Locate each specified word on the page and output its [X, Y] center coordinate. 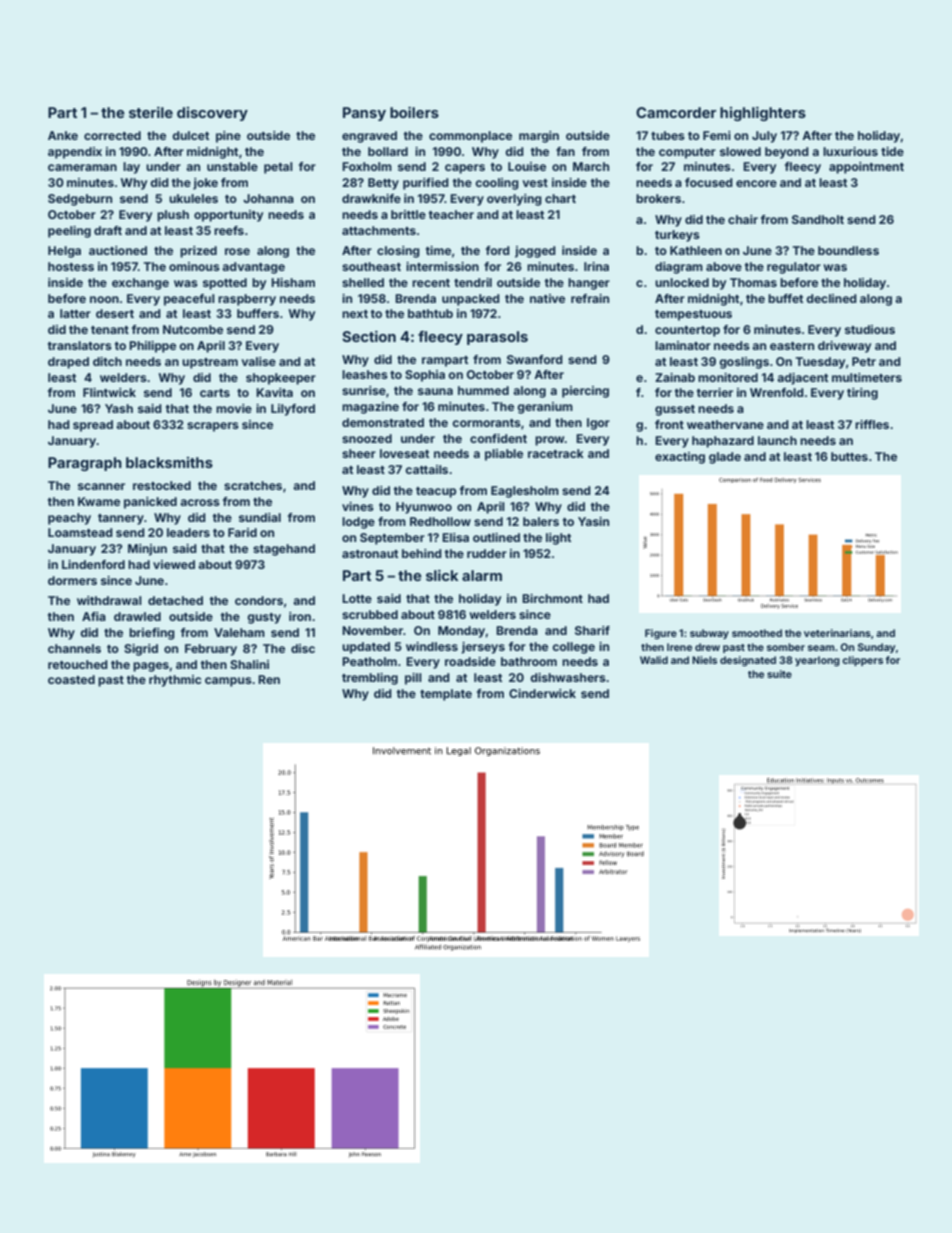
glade [725, 458]
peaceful [189, 300]
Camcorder [676, 112]
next [355, 314]
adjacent [802, 379]
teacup [436, 492]
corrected [112, 135]
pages [151, 667]
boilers [414, 112]
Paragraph [85, 464]
